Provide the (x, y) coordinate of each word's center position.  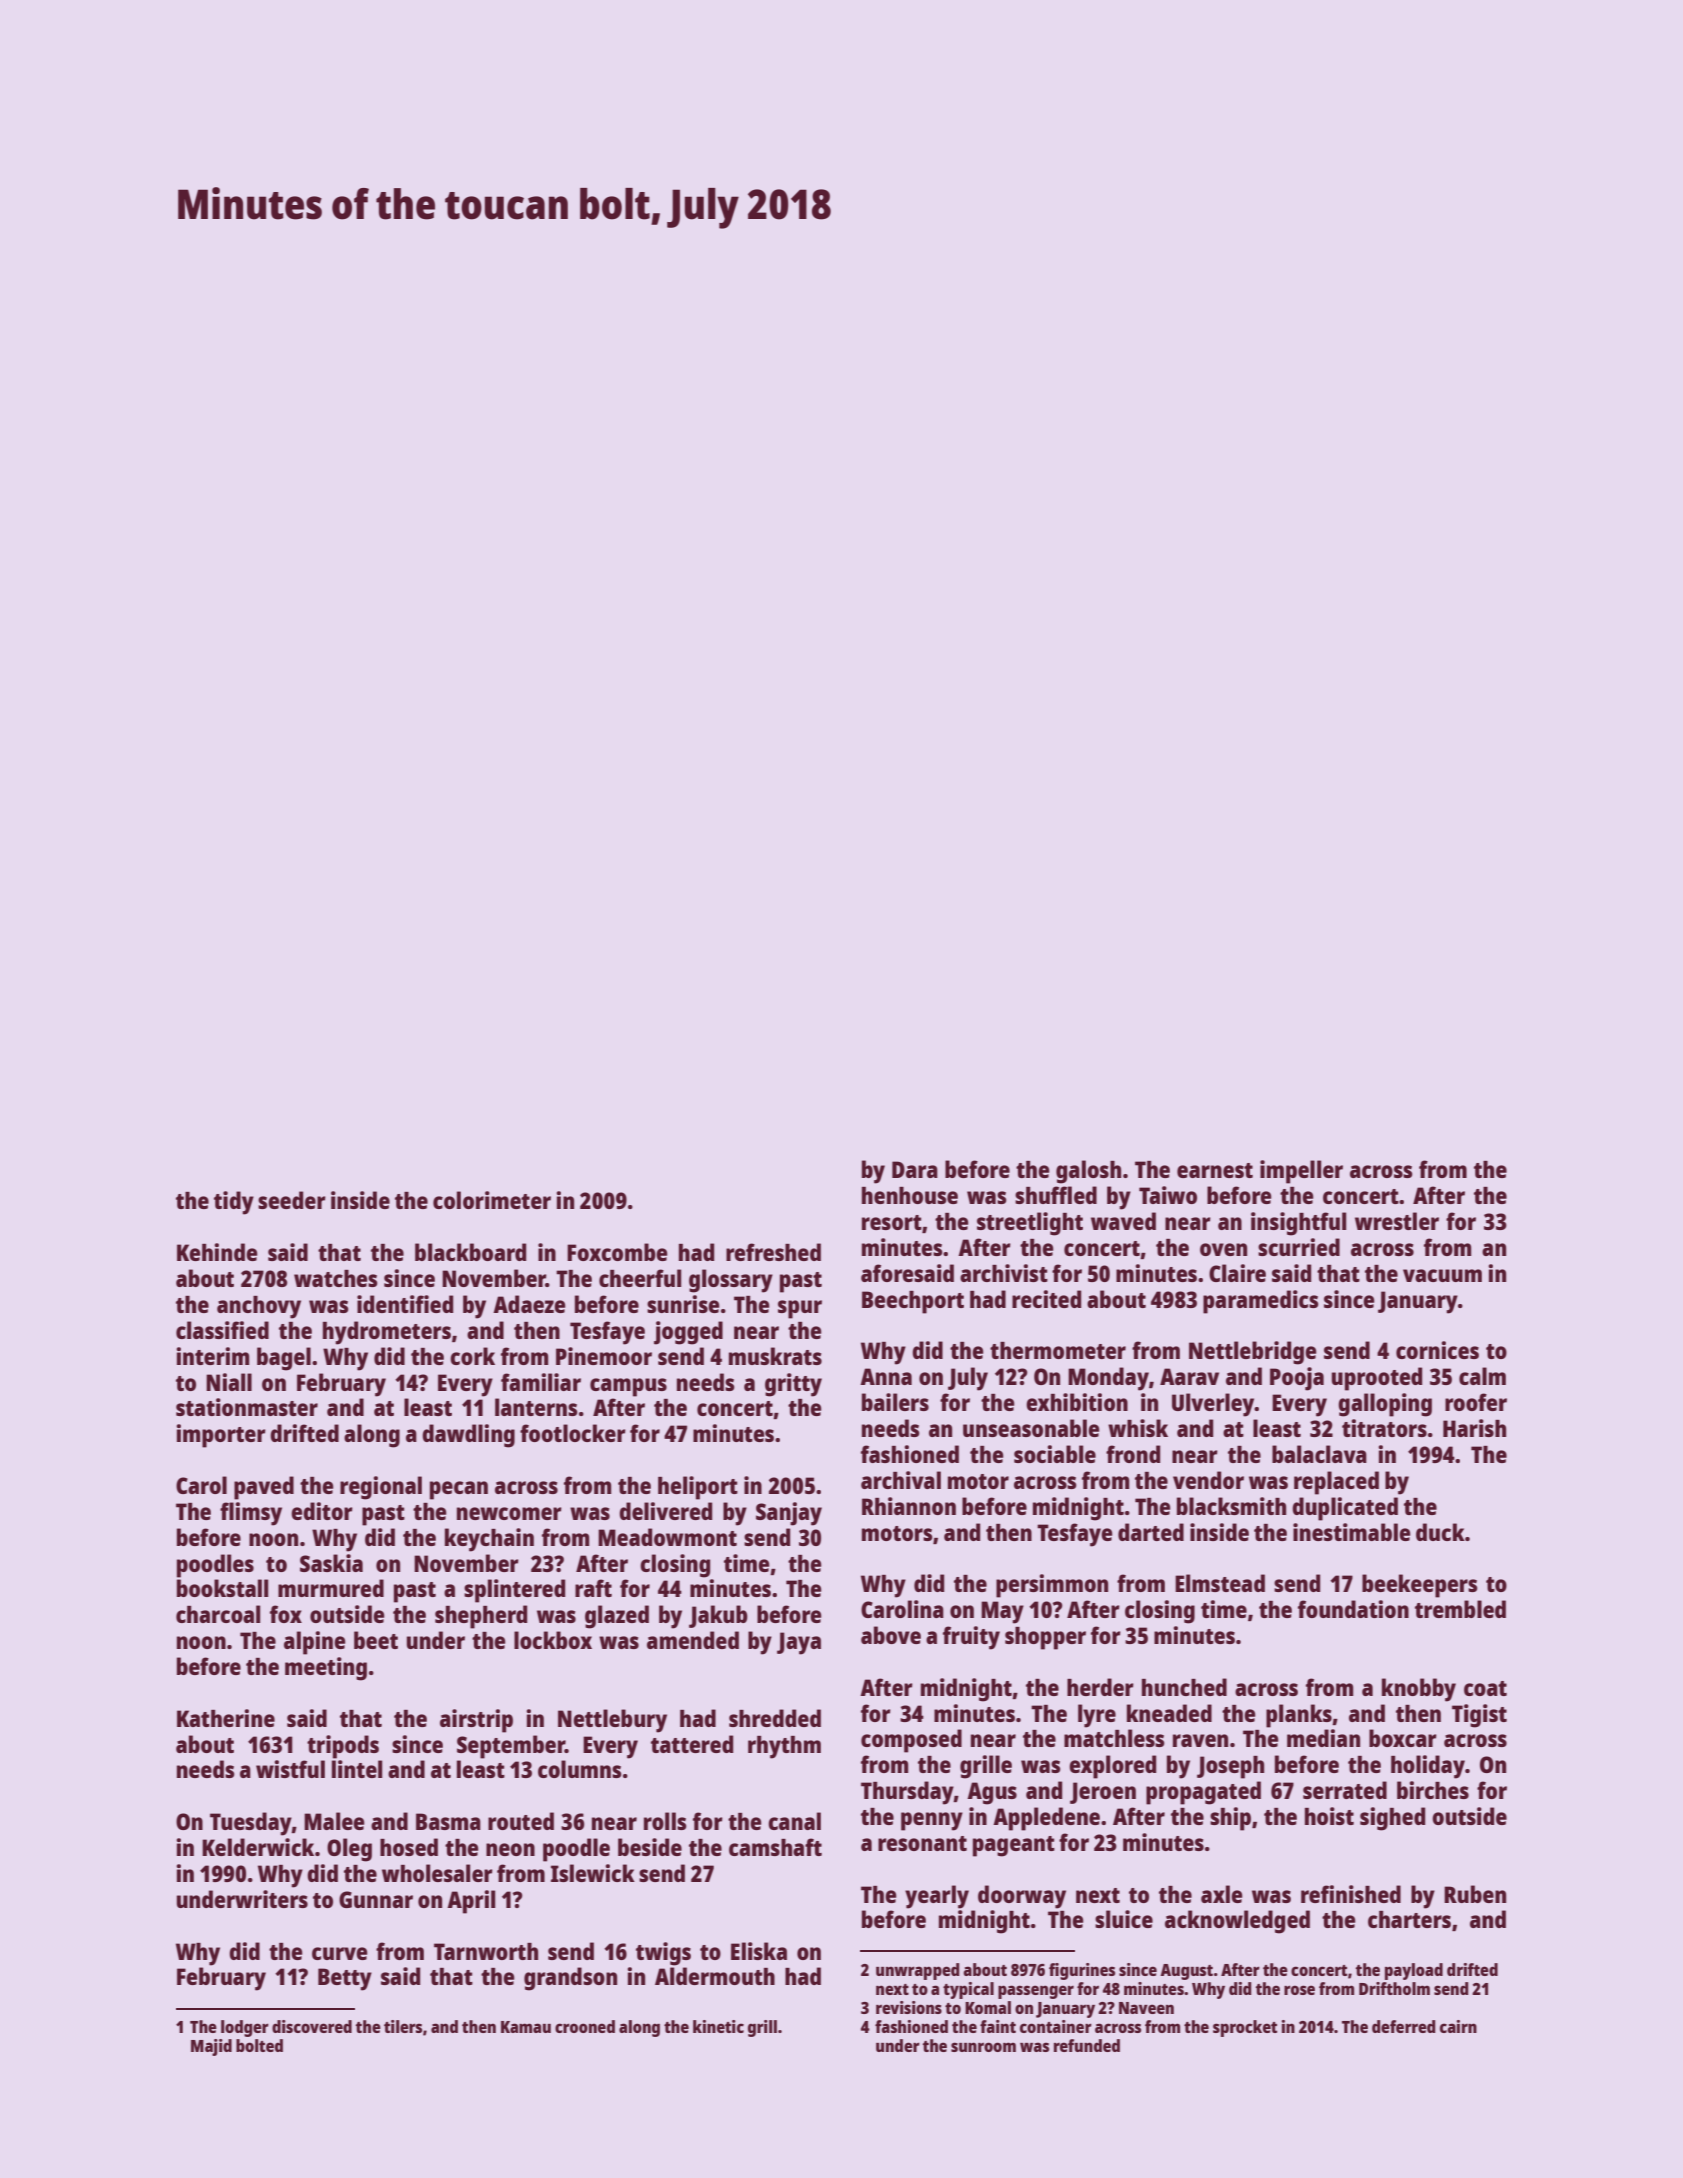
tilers (403, 2026)
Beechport (913, 1302)
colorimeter (492, 1200)
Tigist (1479, 1716)
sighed (1392, 1819)
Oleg (349, 1850)
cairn (1458, 2026)
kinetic (718, 2026)
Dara (915, 1169)
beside (650, 1847)
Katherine (226, 1718)
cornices (1437, 1350)
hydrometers (387, 1333)
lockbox (553, 1640)
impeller (1301, 1172)
